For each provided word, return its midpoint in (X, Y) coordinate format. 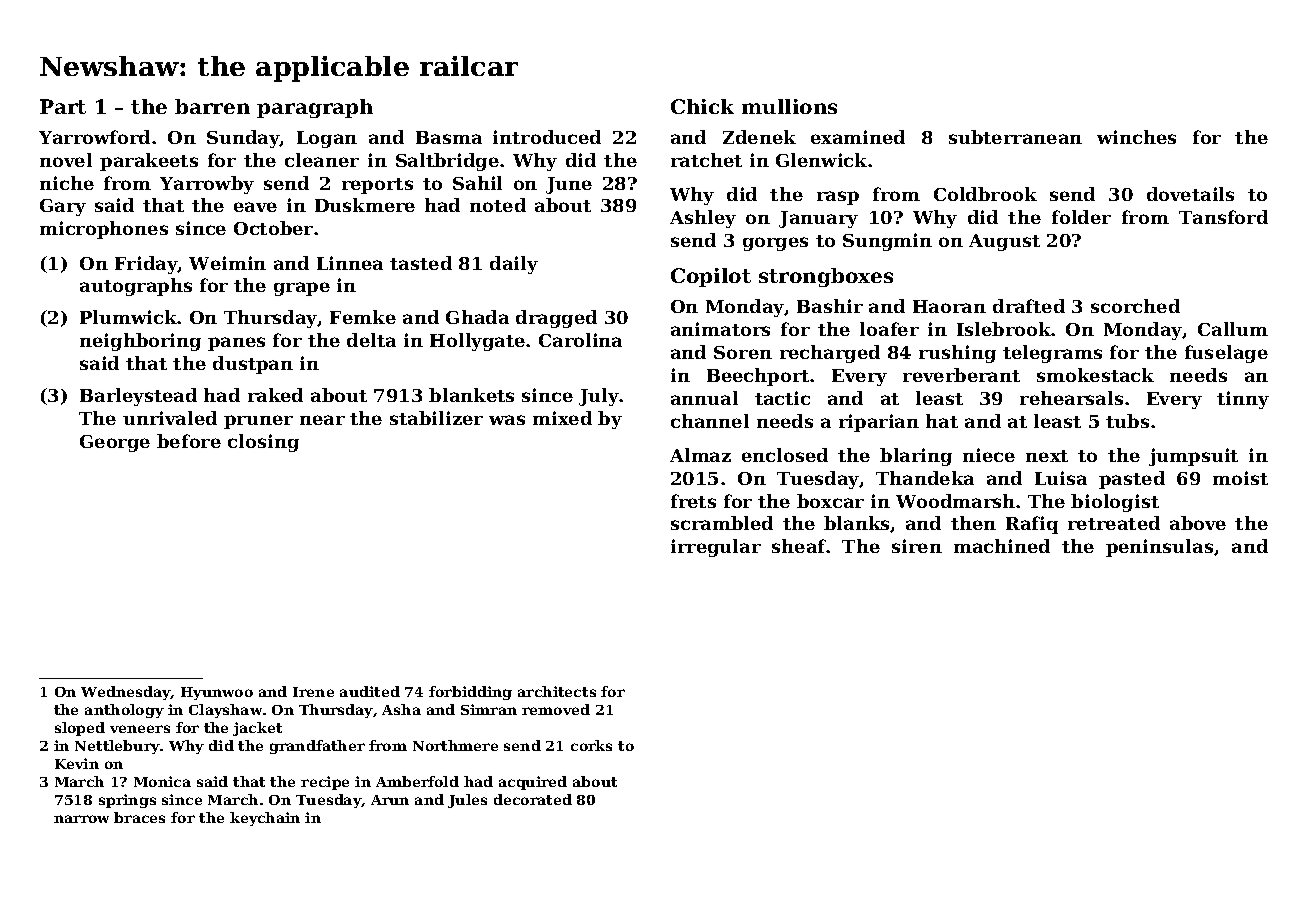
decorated (533, 799)
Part (63, 106)
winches (1136, 137)
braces (139, 817)
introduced (547, 137)
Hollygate (477, 342)
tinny (1243, 400)
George (115, 443)
